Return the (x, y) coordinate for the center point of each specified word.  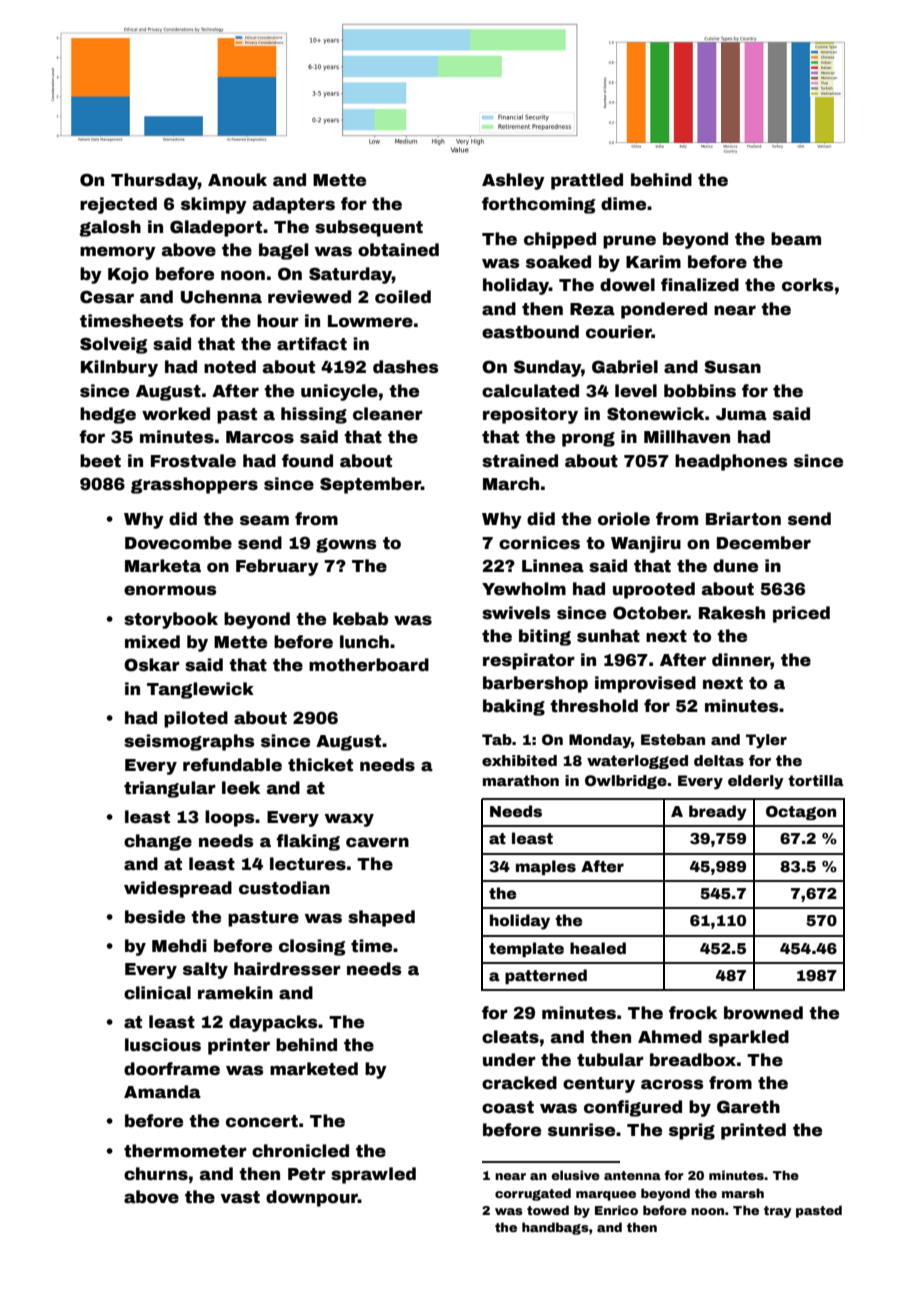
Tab (497, 739)
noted (230, 367)
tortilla (816, 780)
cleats (510, 1037)
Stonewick (655, 414)
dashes (405, 367)
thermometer (185, 1151)
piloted (196, 719)
